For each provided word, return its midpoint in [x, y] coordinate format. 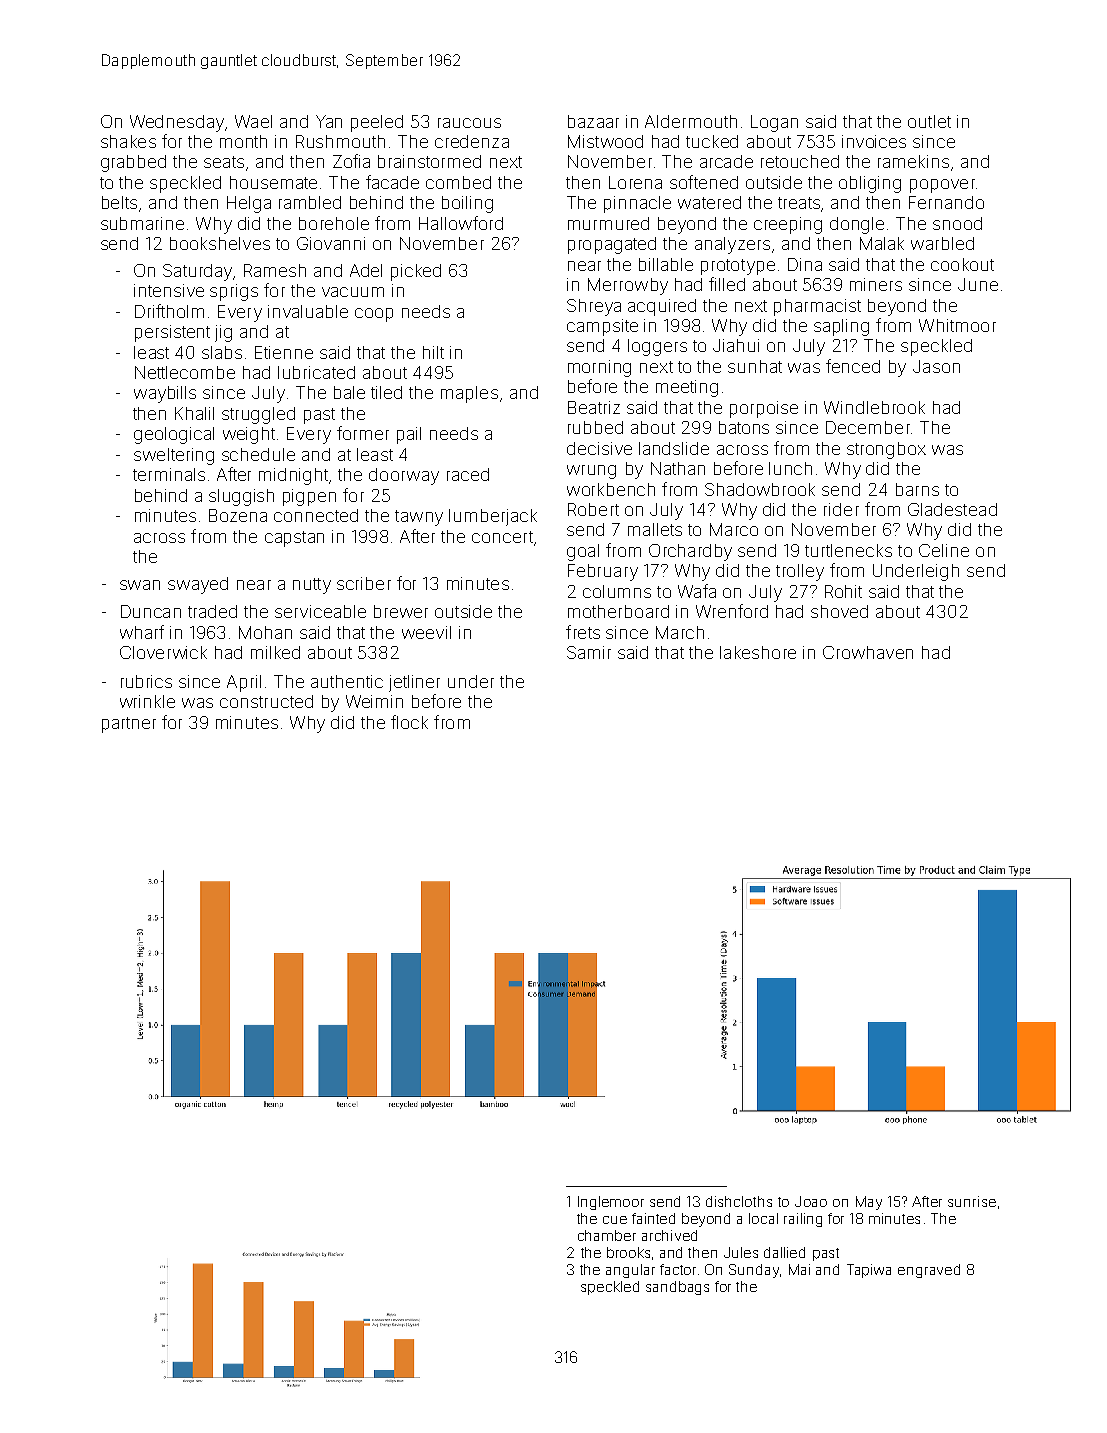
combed [458, 182]
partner [129, 725]
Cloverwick [163, 652]
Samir [589, 652]
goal [583, 552]
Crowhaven [868, 652]
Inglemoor [611, 1203]
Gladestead [952, 509]
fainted [653, 1218]
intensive [169, 290]
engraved [929, 1271]
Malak [882, 243]
